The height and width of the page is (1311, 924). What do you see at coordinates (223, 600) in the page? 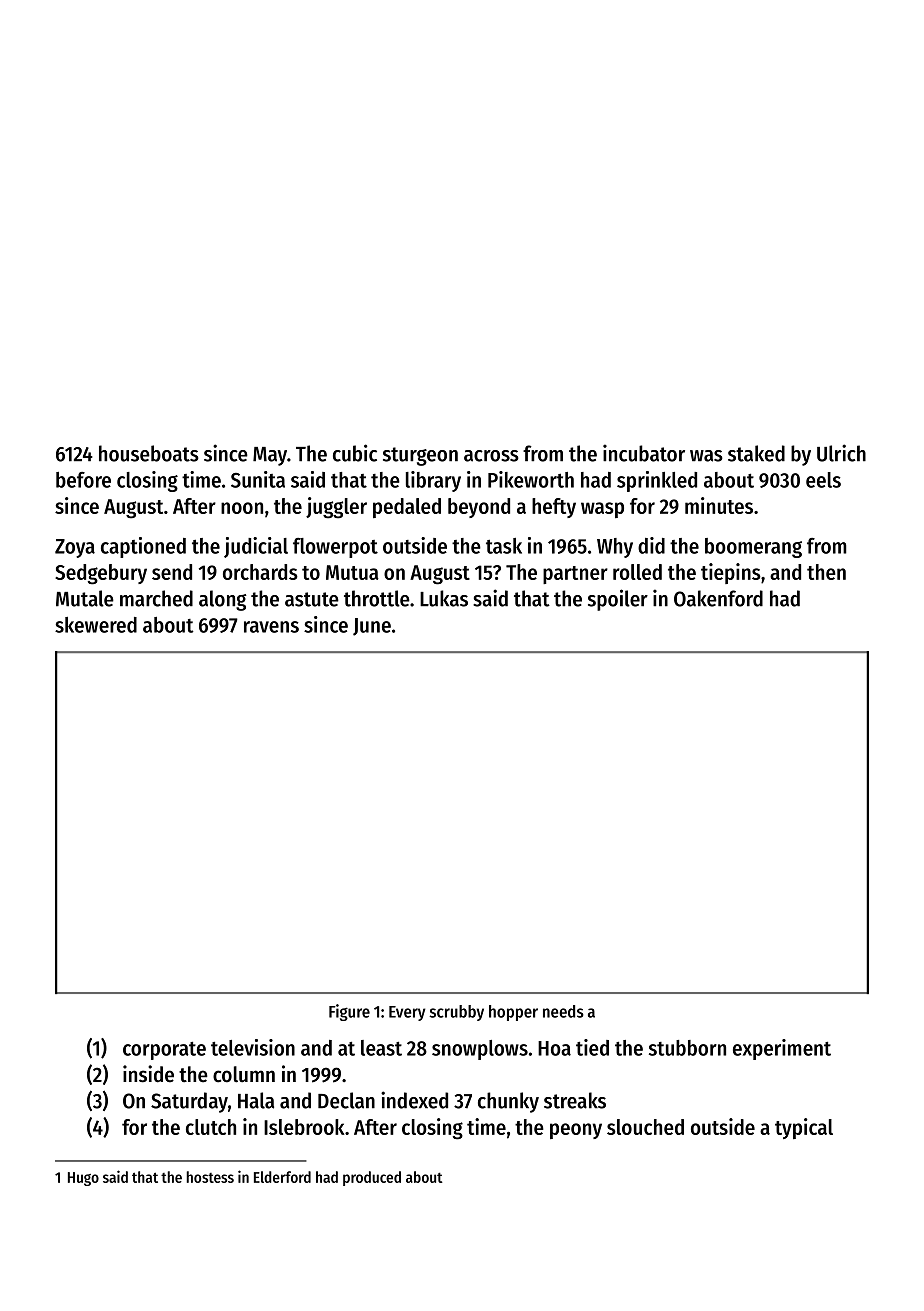
I see `along` at bounding box center [223, 600].
